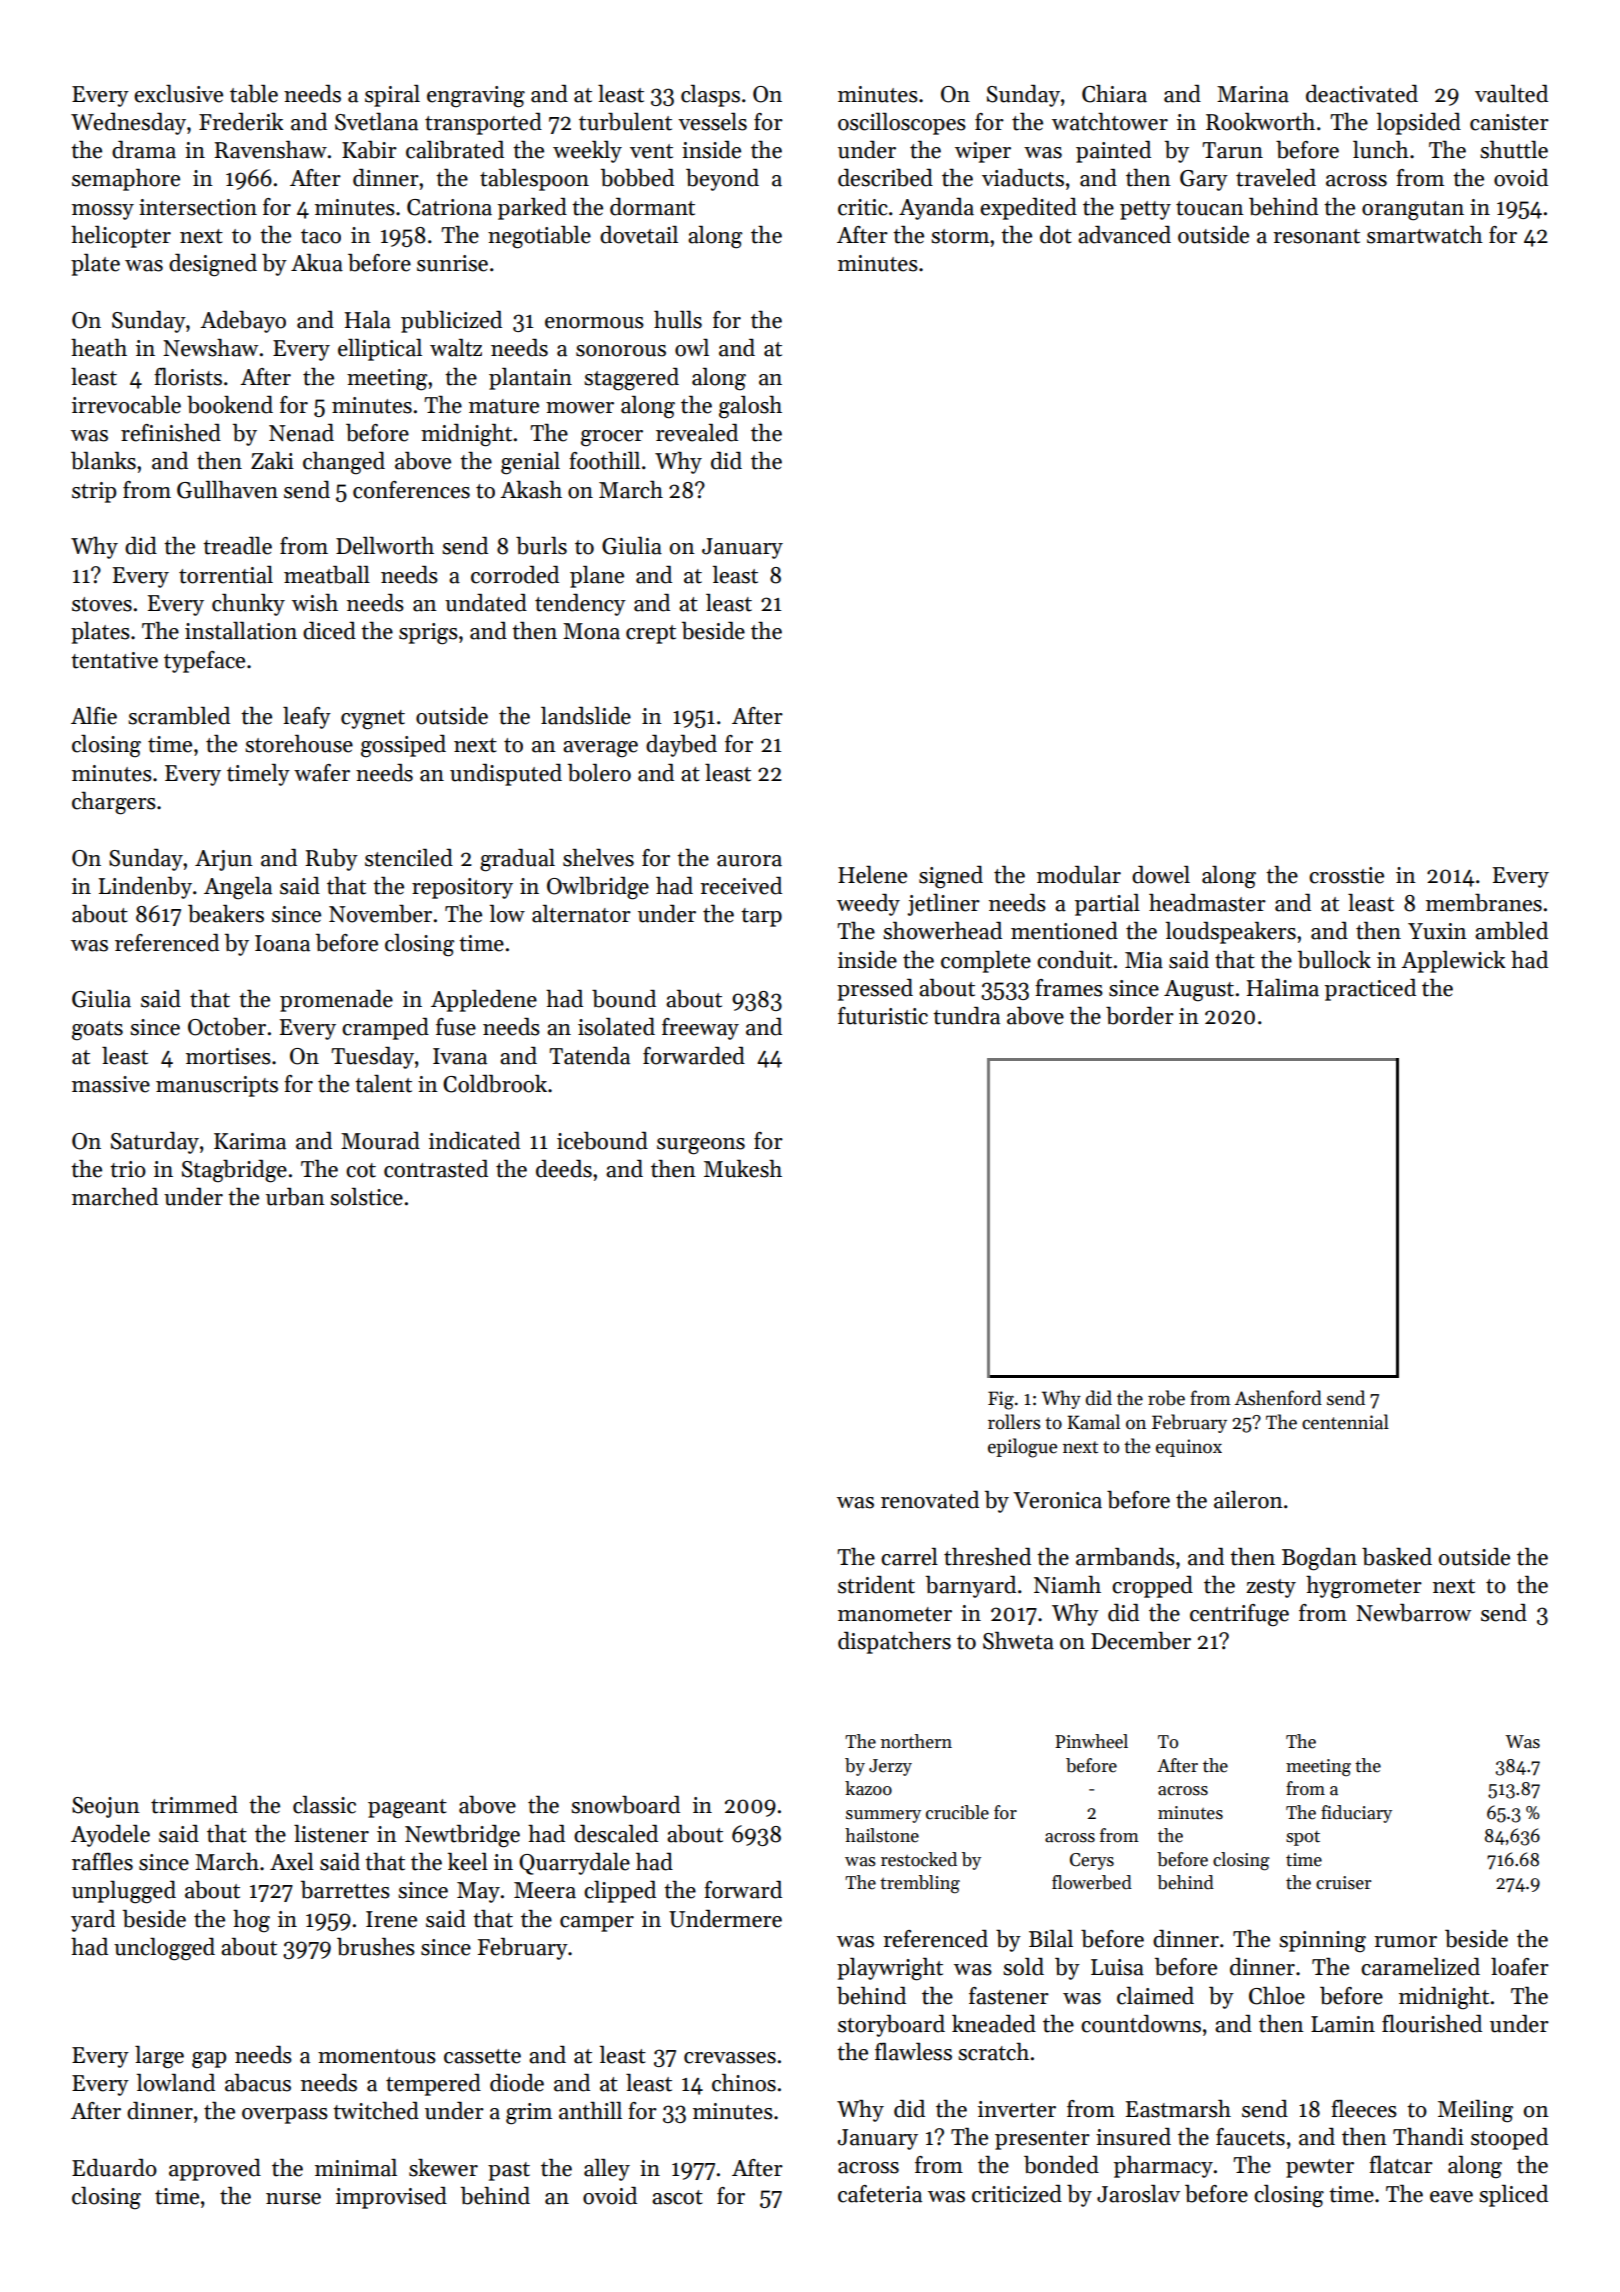  I want to click on Mukesh, so click(743, 1169).
